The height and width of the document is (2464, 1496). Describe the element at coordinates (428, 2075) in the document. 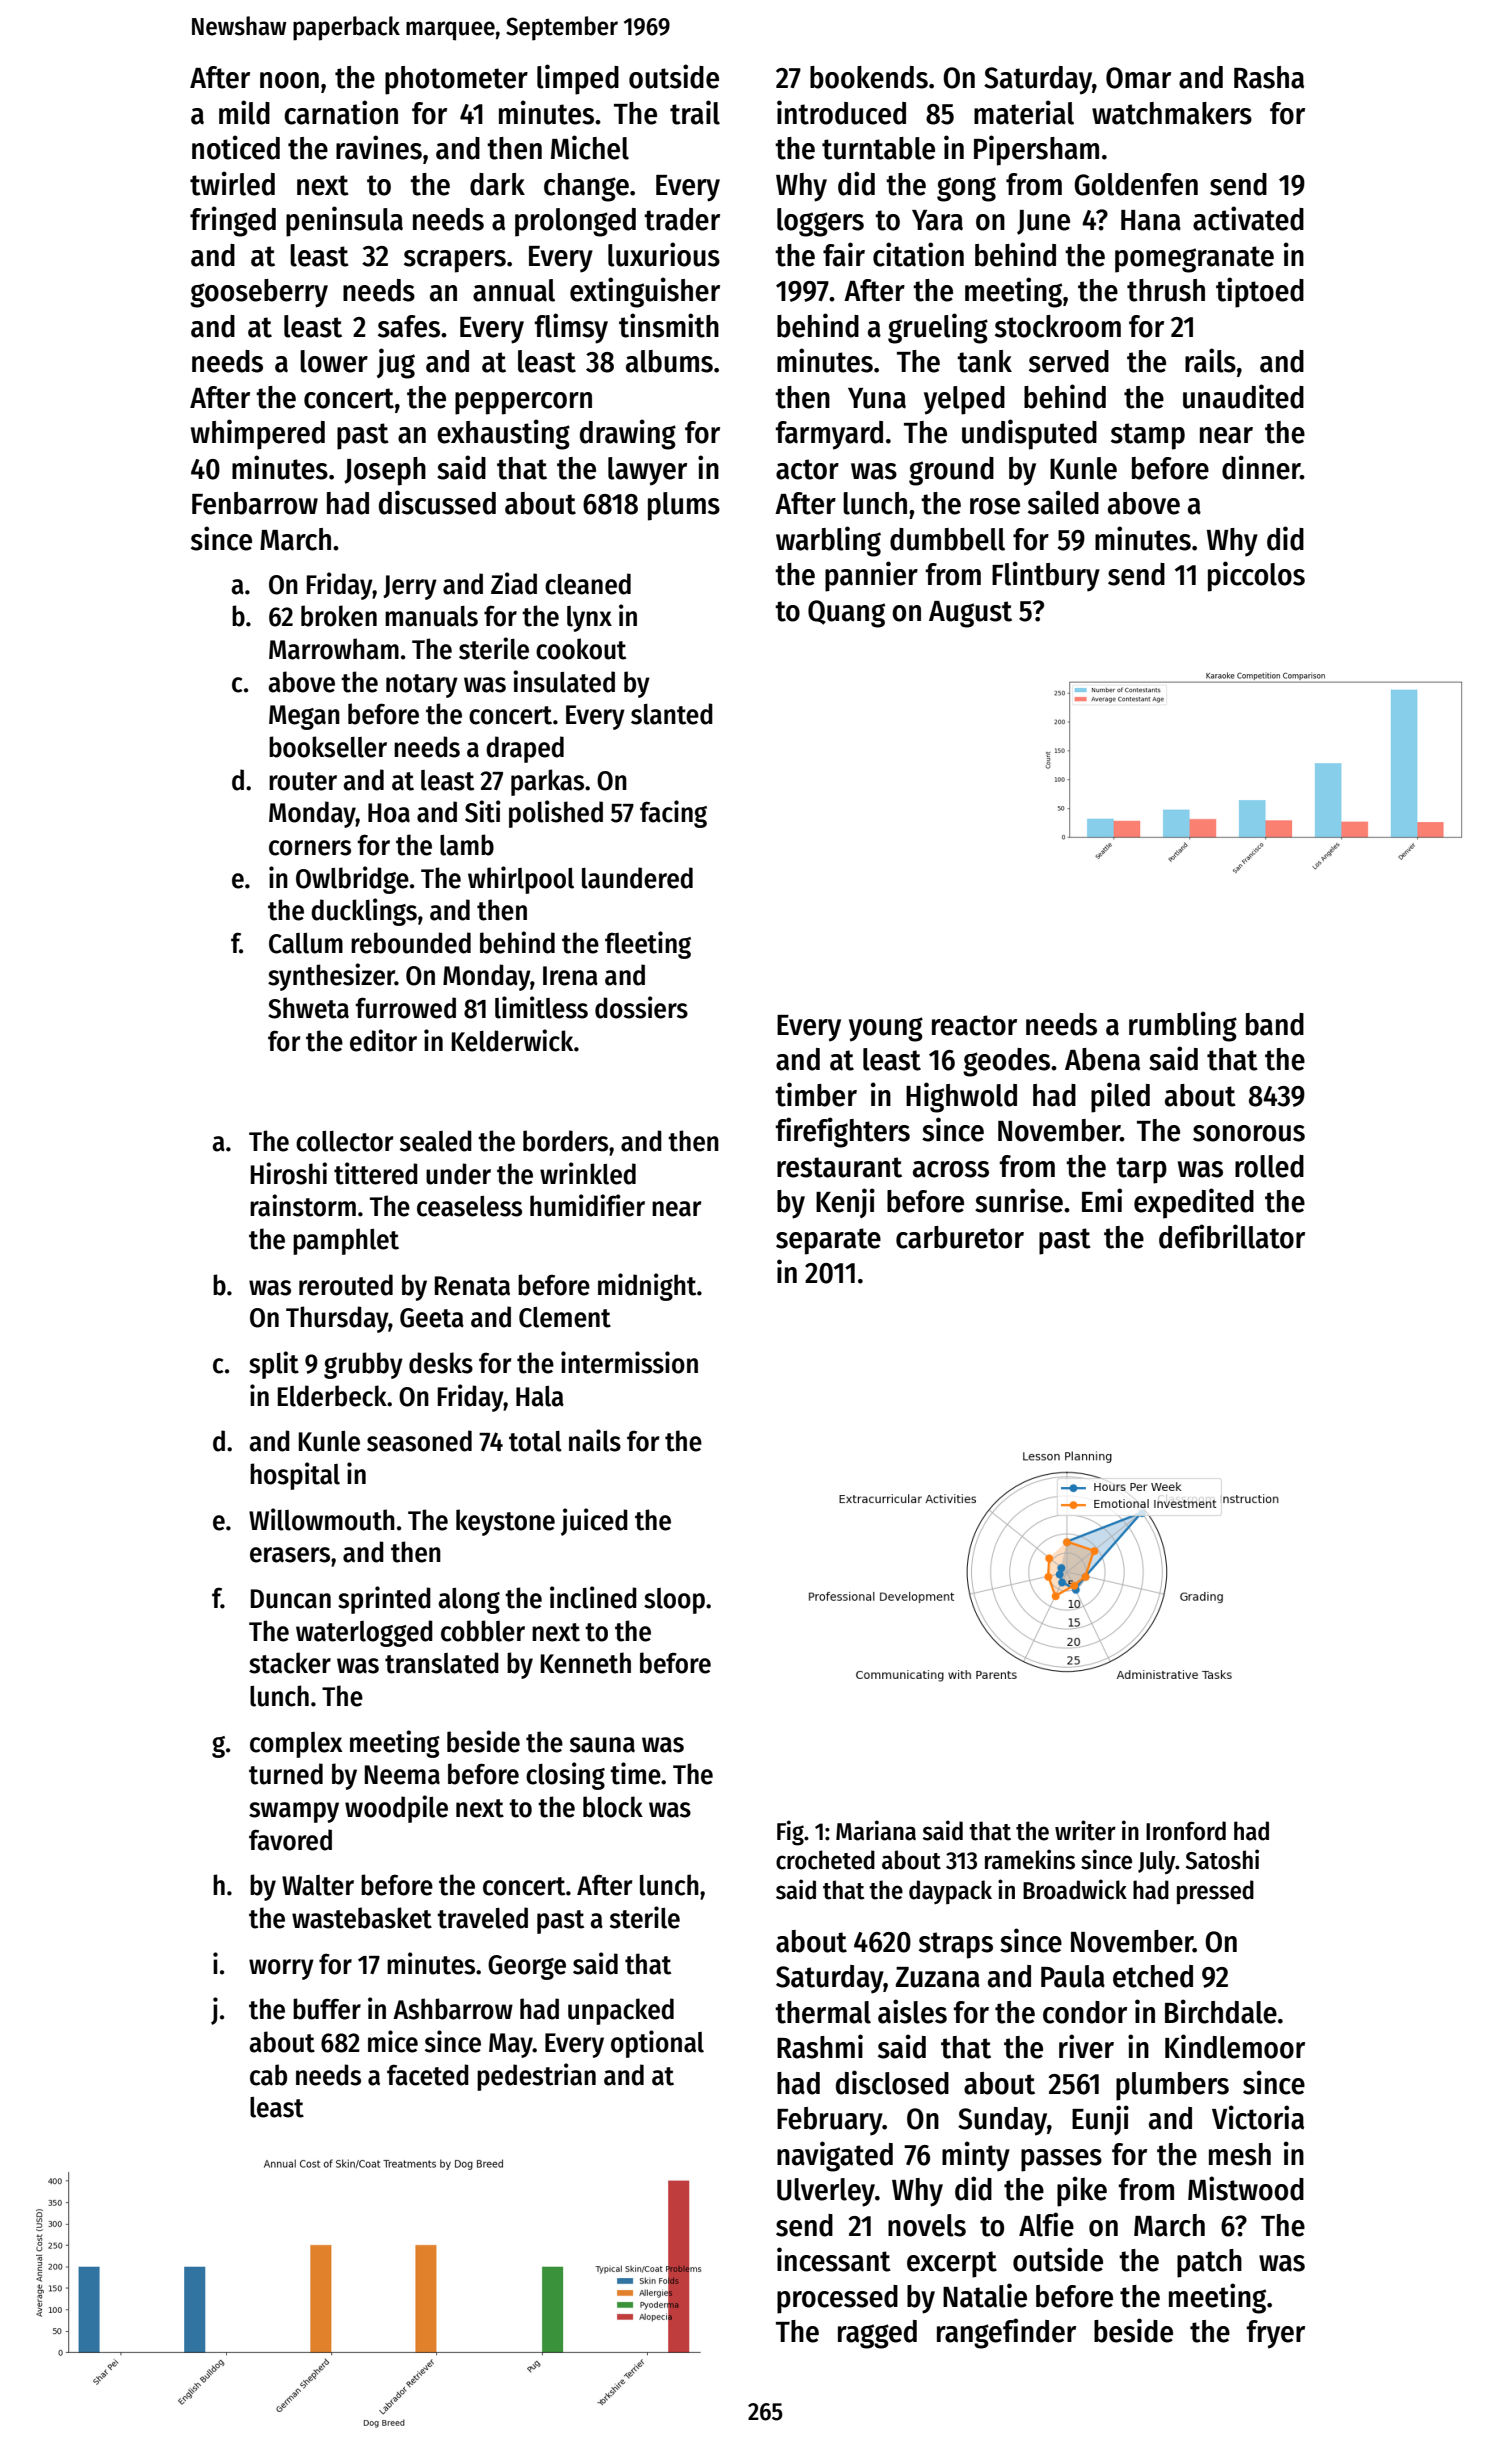

I see `faceted` at that location.
